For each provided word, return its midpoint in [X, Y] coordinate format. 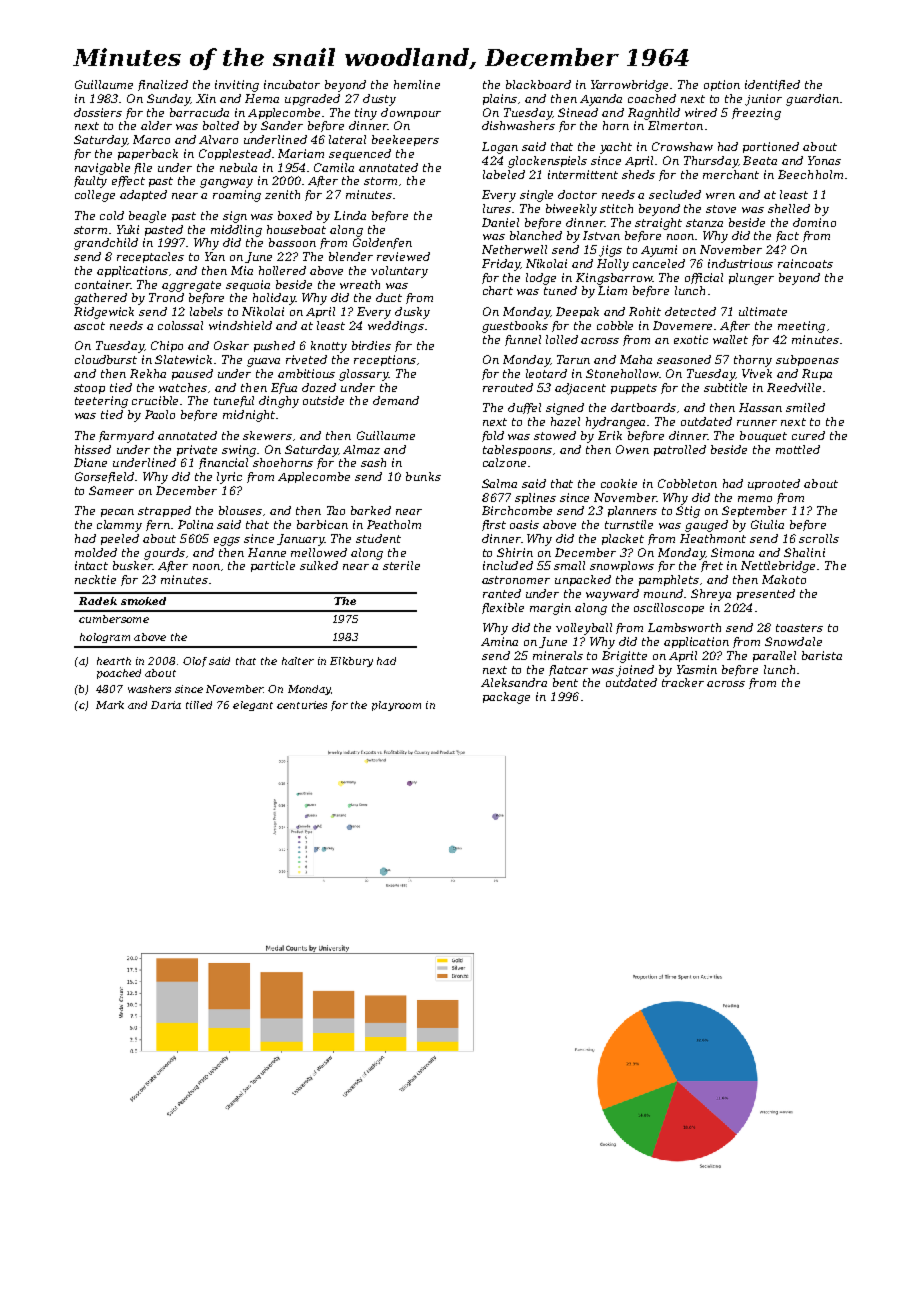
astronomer [516, 580]
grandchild [106, 244]
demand [396, 400]
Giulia [767, 524]
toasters [799, 628]
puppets [634, 389]
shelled [789, 208]
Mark [110, 705]
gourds [164, 554]
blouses [240, 510]
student [378, 538]
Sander [282, 125]
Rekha [148, 373]
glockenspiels [547, 162]
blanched [536, 235]
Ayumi [659, 251]
